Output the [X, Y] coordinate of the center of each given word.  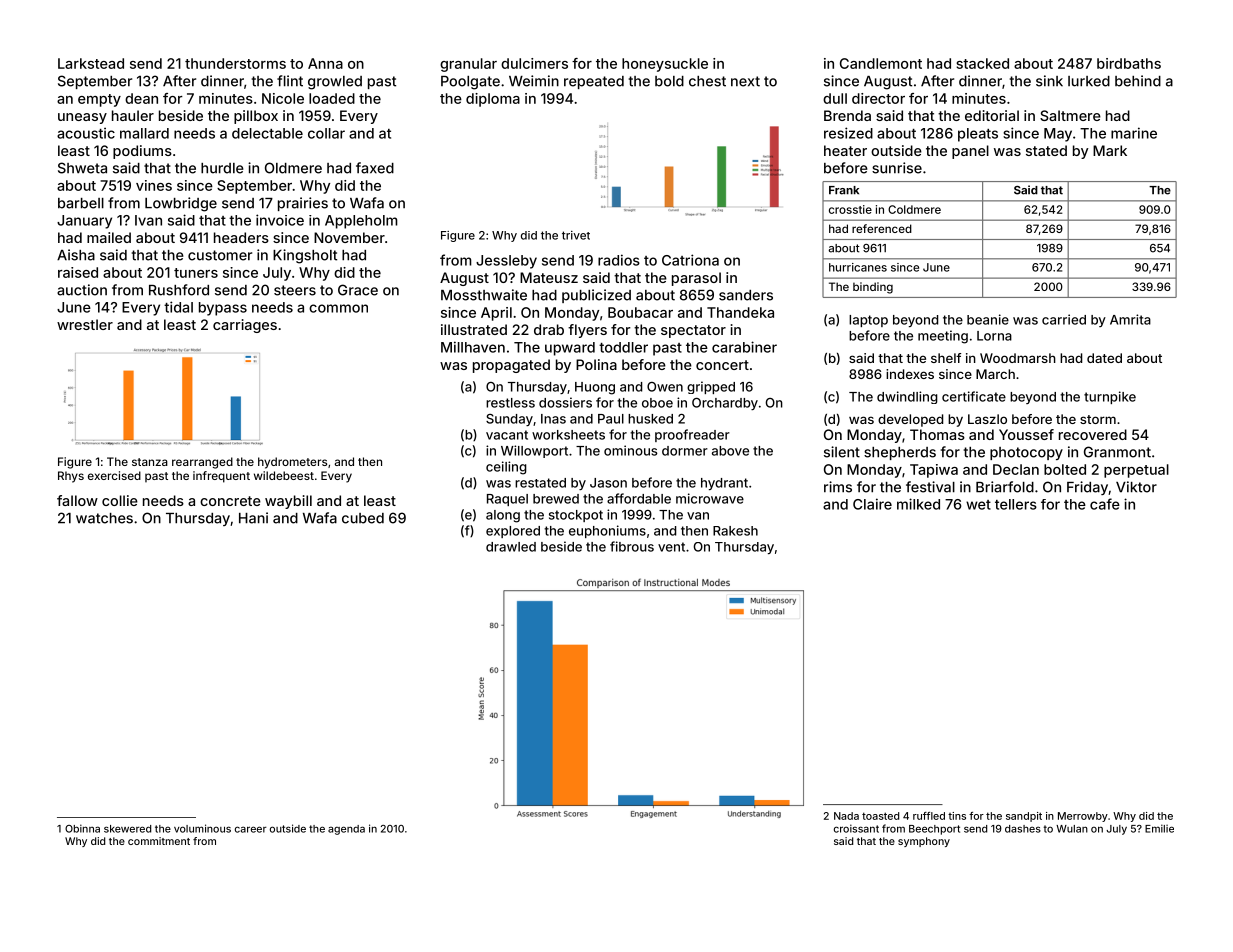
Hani [253, 518]
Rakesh [735, 531]
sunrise [897, 168]
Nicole [283, 98]
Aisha [76, 255]
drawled [511, 547]
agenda [346, 830]
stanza [150, 462]
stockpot [576, 516]
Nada [846, 816]
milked [918, 504]
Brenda [847, 115]
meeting [943, 337]
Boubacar [640, 312]
